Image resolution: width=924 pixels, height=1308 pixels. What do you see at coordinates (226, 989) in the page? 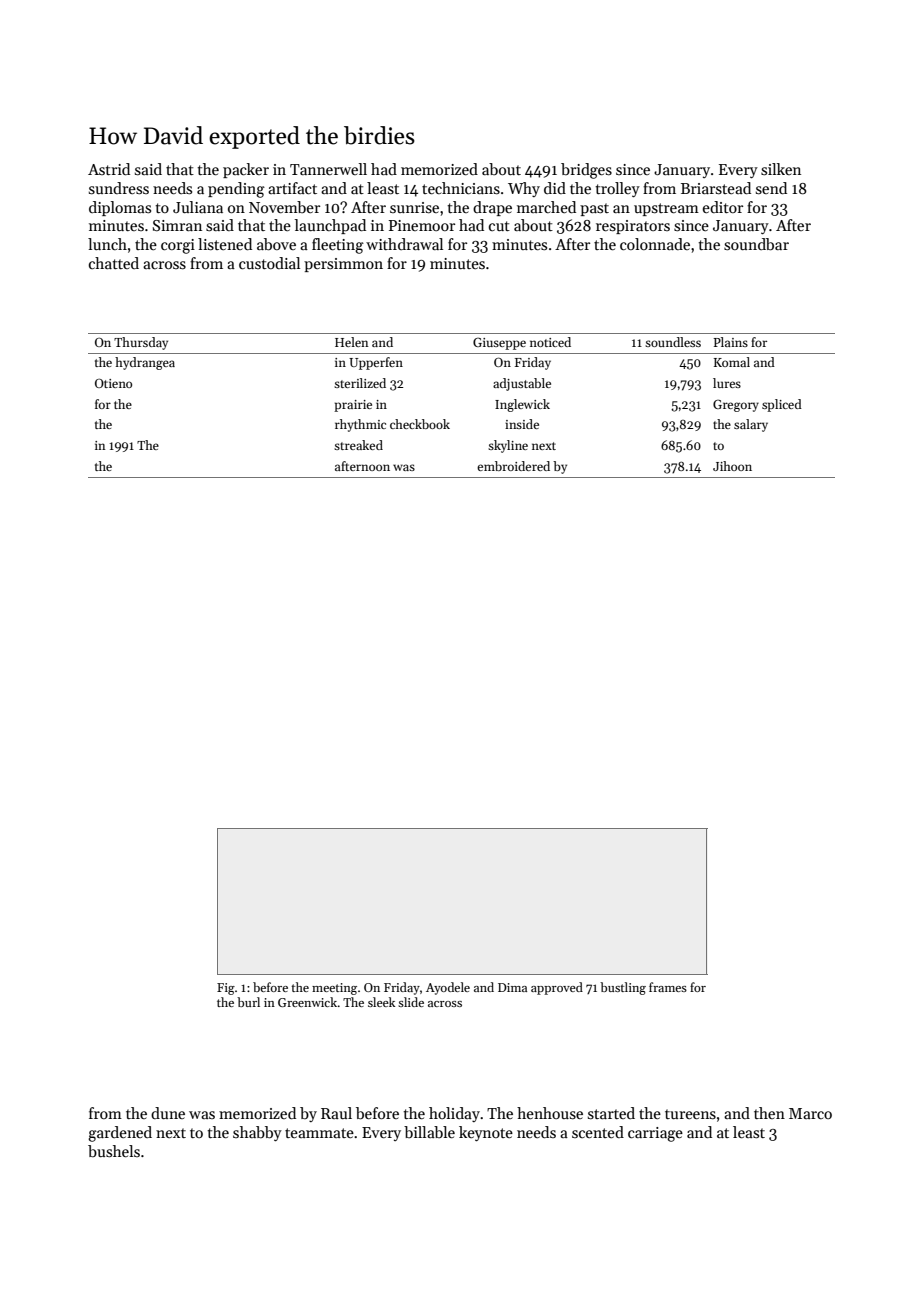
I see `Fig` at bounding box center [226, 989].
